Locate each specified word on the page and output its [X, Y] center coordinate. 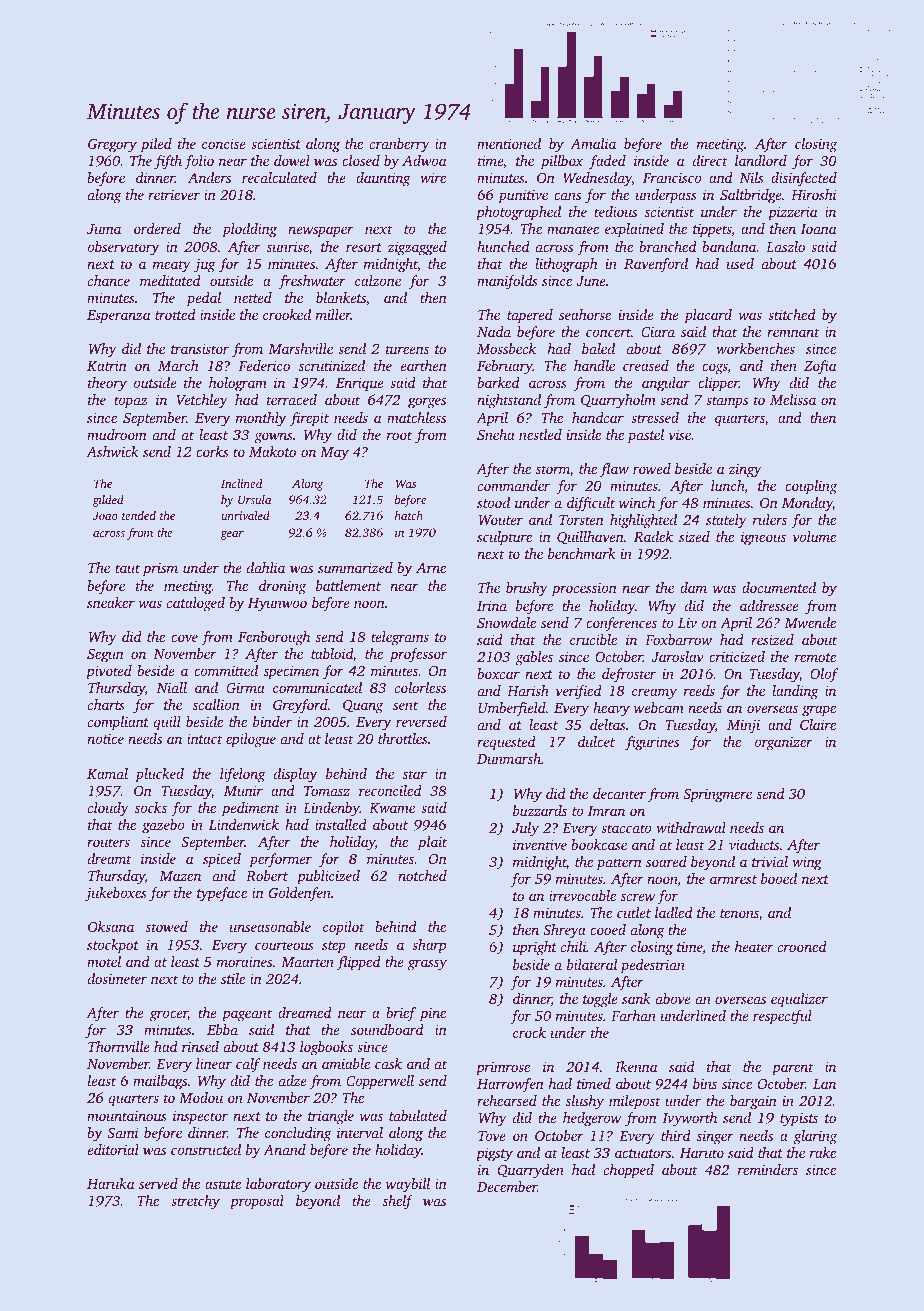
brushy [527, 589]
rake [823, 1152]
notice [105, 739]
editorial [113, 1149]
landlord [761, 160]
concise [224, 143]
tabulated [418, 1115]
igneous [763, 538]
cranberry [400, 145]
